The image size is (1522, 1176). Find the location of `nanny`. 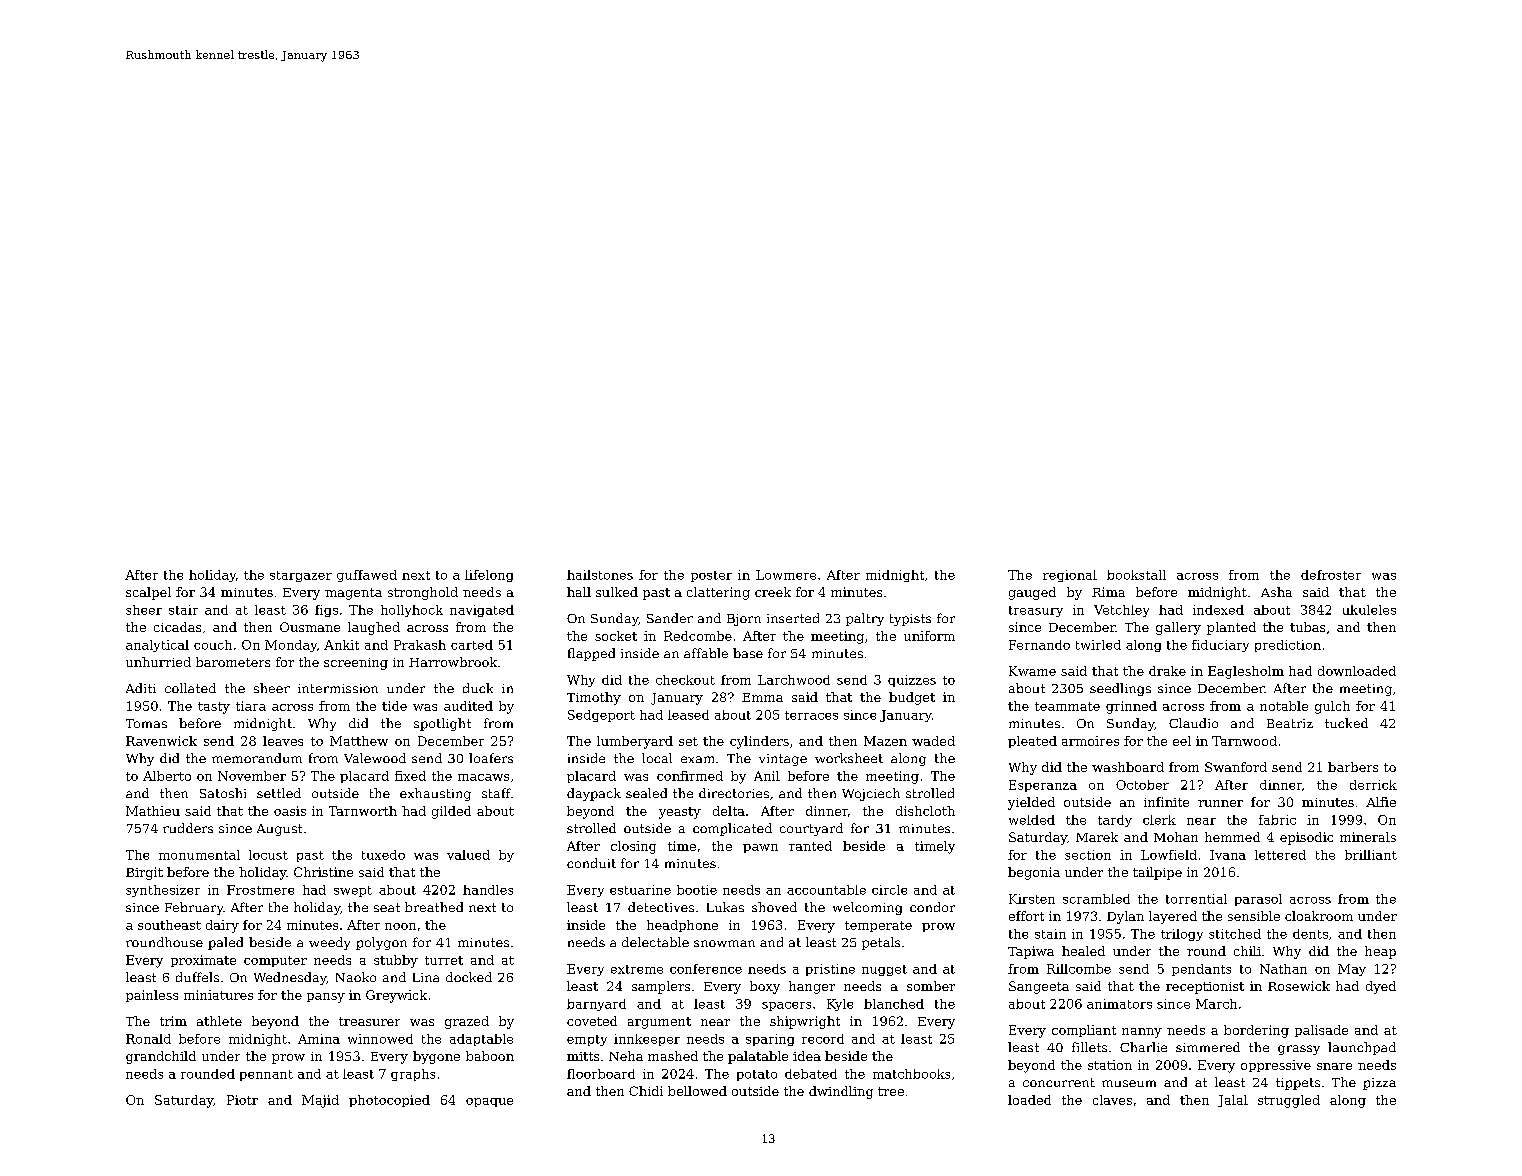

nanny is located at coordinates (1142, 1033).
